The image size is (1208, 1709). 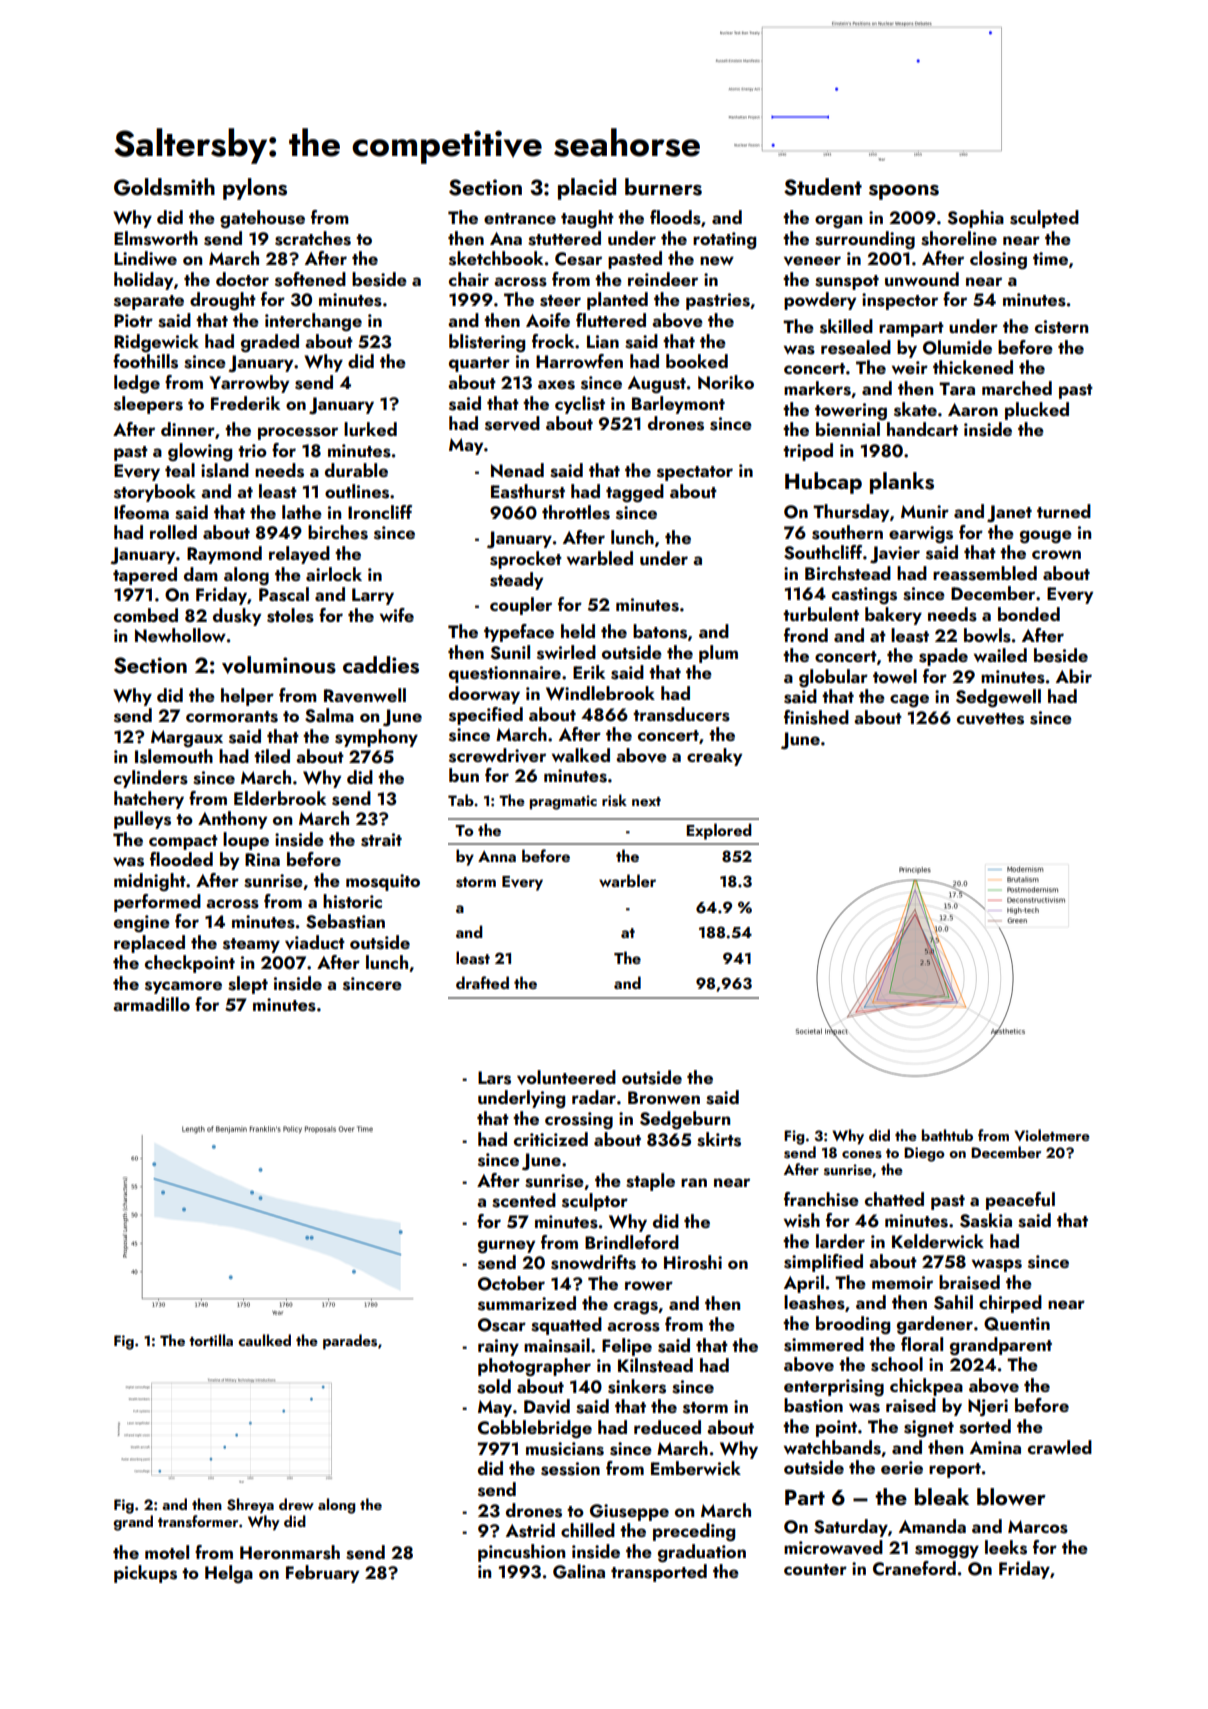 I want to click on Explored, so click(x=719, y=831).
